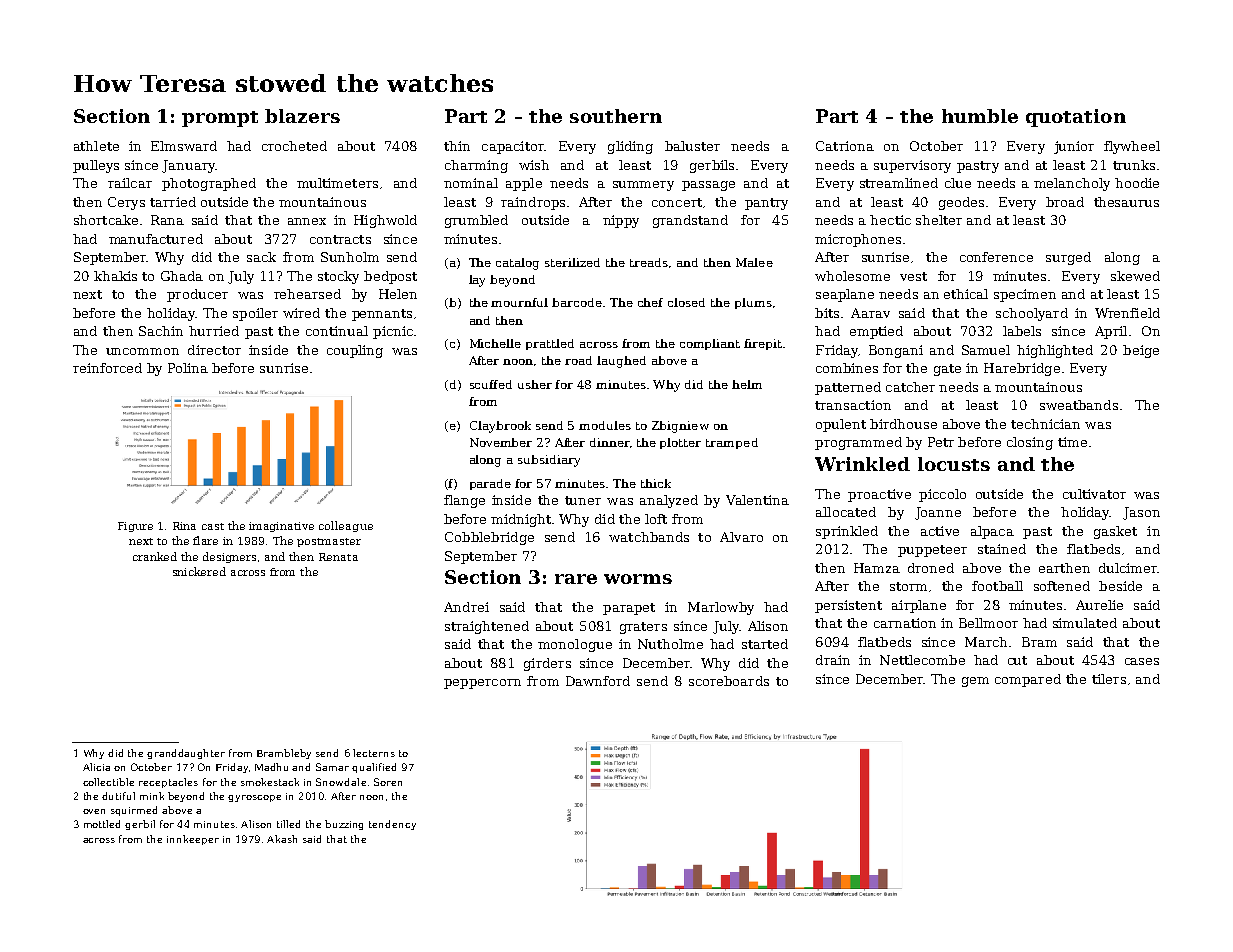  Describe the element at coordinates (220, 119) in the document. I see `prompt` at that location.
